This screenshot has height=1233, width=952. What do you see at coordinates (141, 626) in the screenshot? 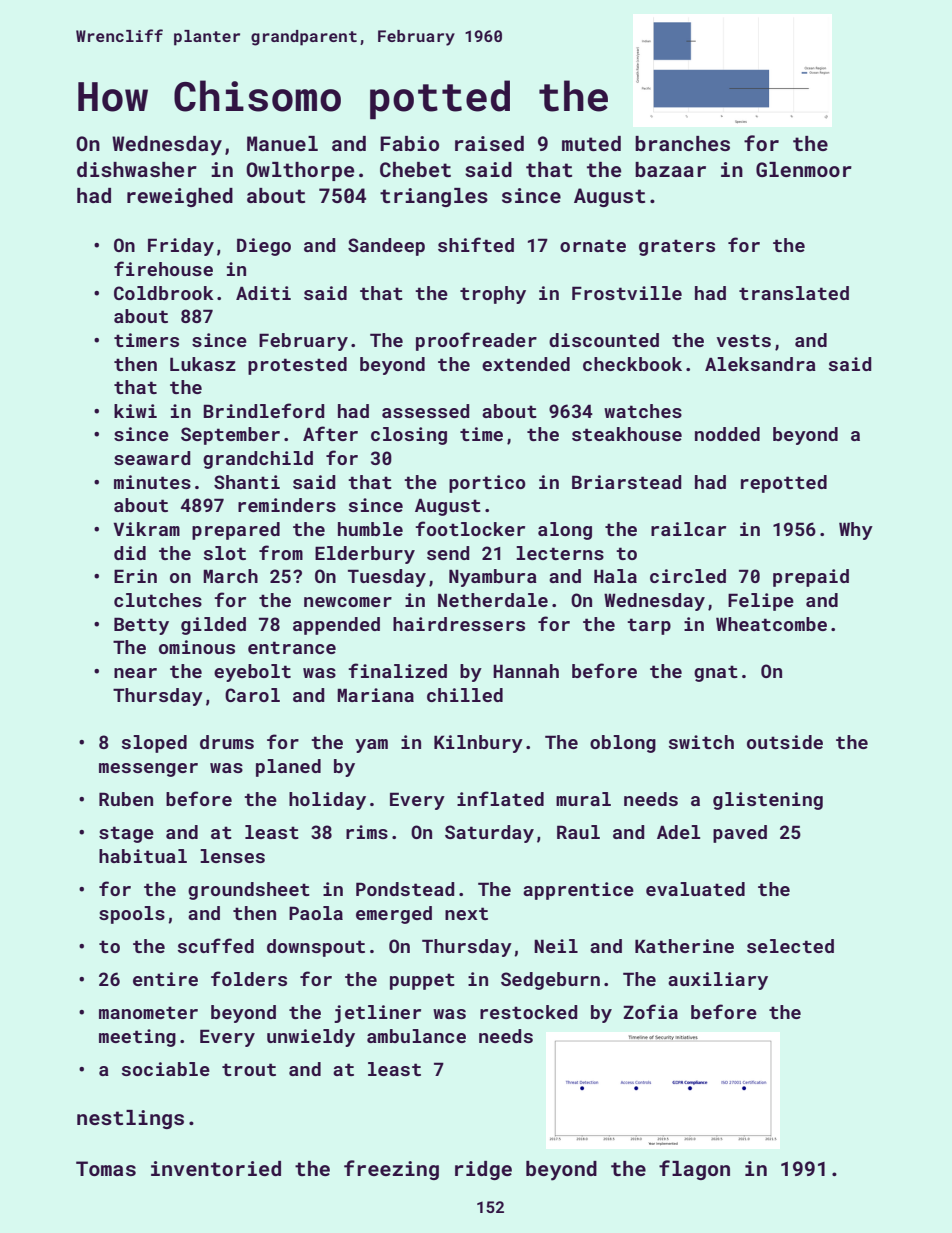
I see `Betty` at bounding box center [141, 626].
